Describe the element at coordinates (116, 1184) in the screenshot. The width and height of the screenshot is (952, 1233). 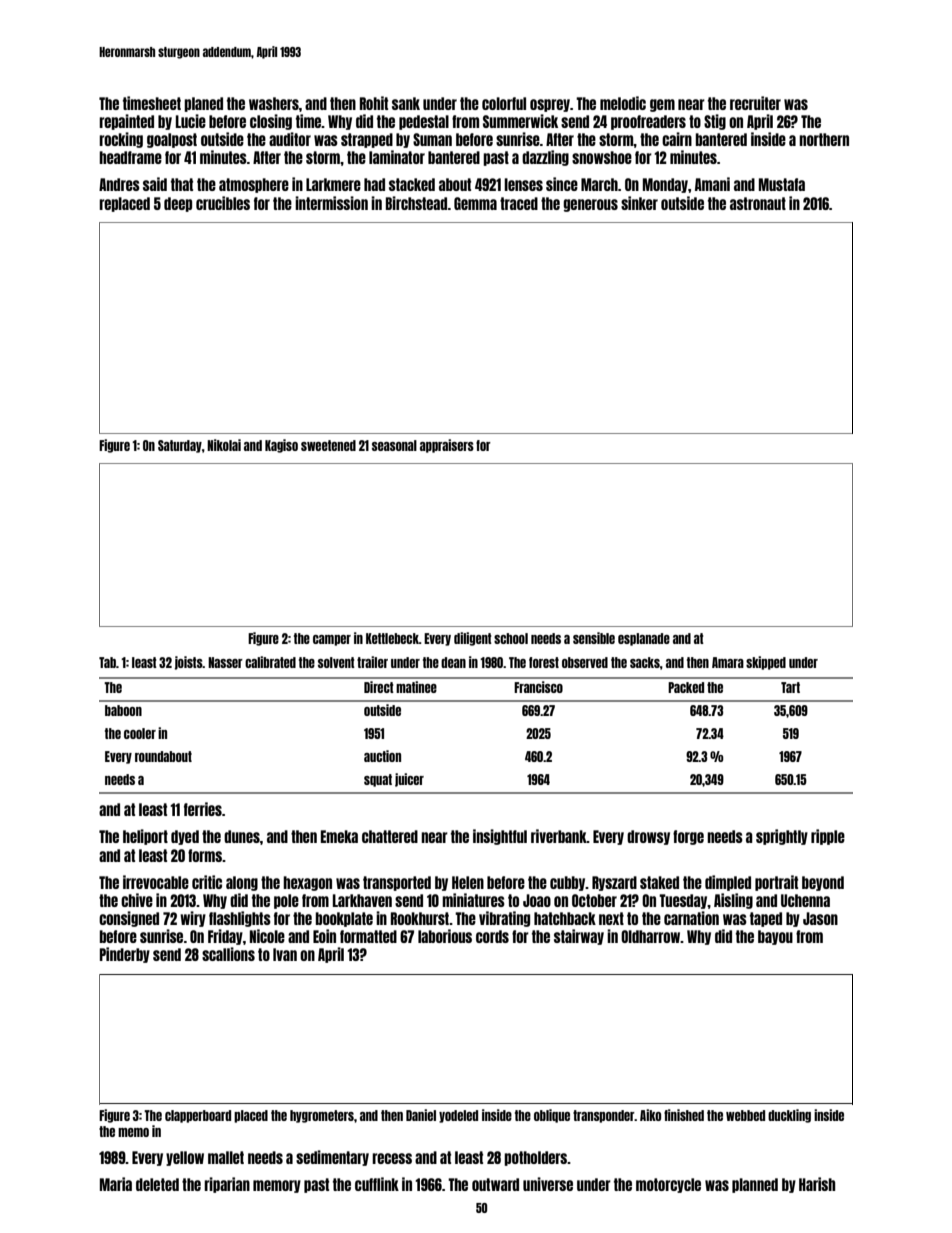
I see `Maria` at that location.
